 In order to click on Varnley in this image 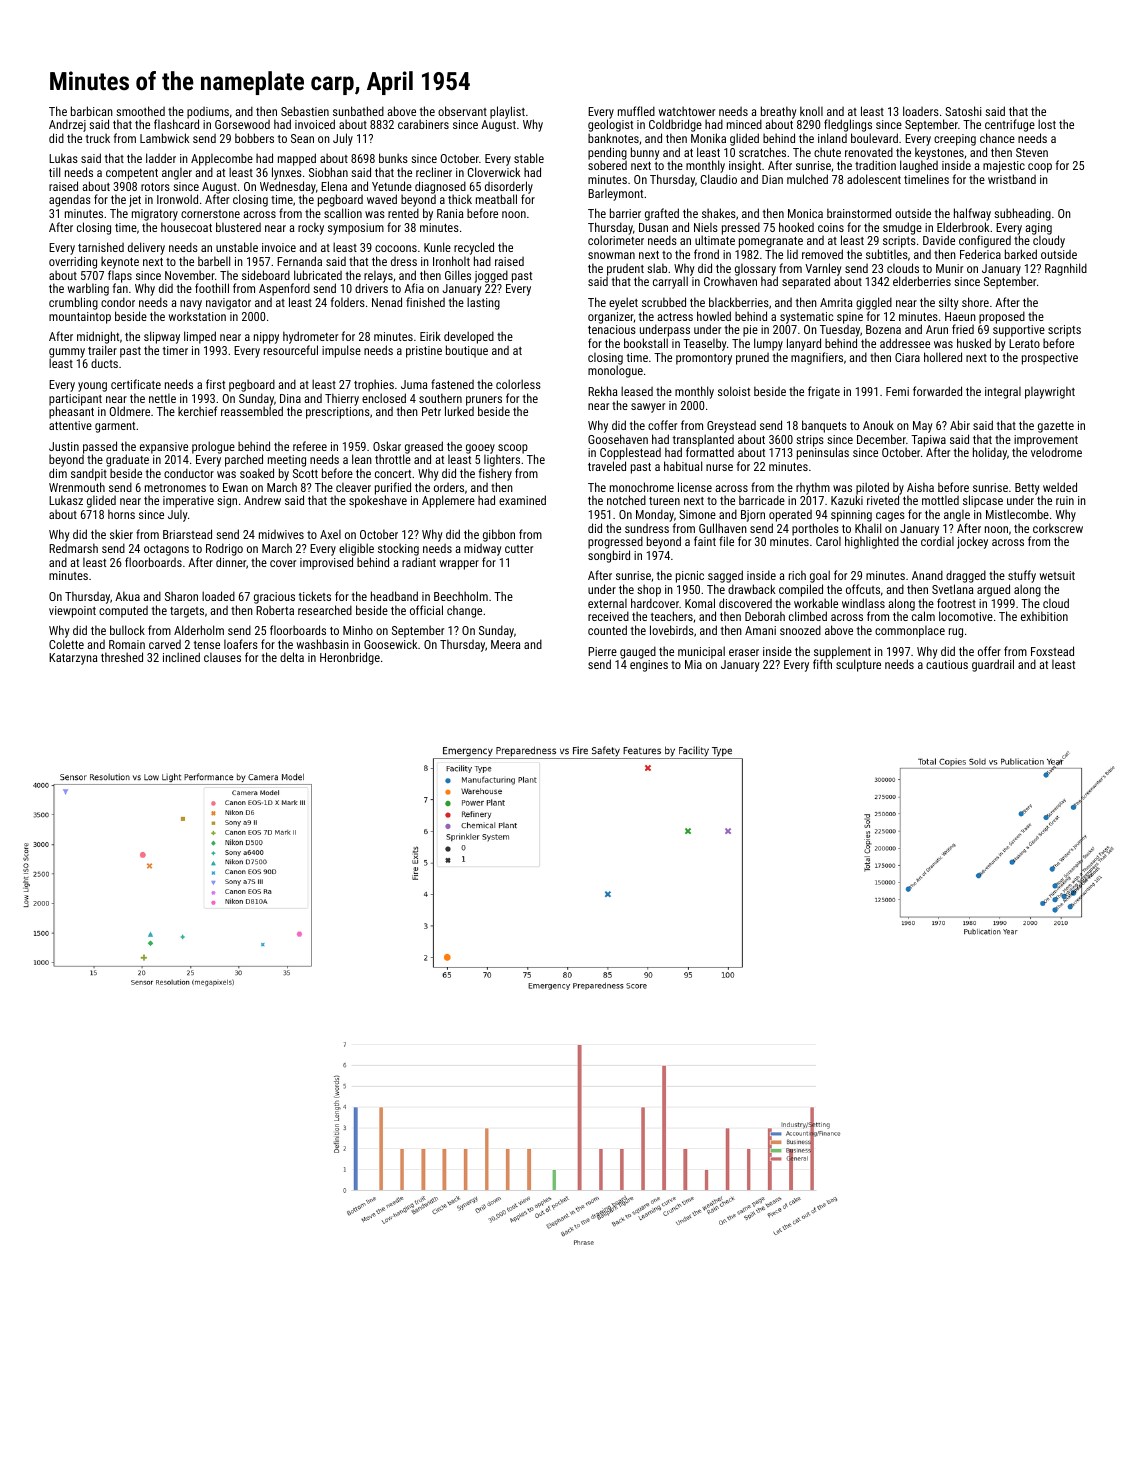, I will do `click(823, 270)`.
